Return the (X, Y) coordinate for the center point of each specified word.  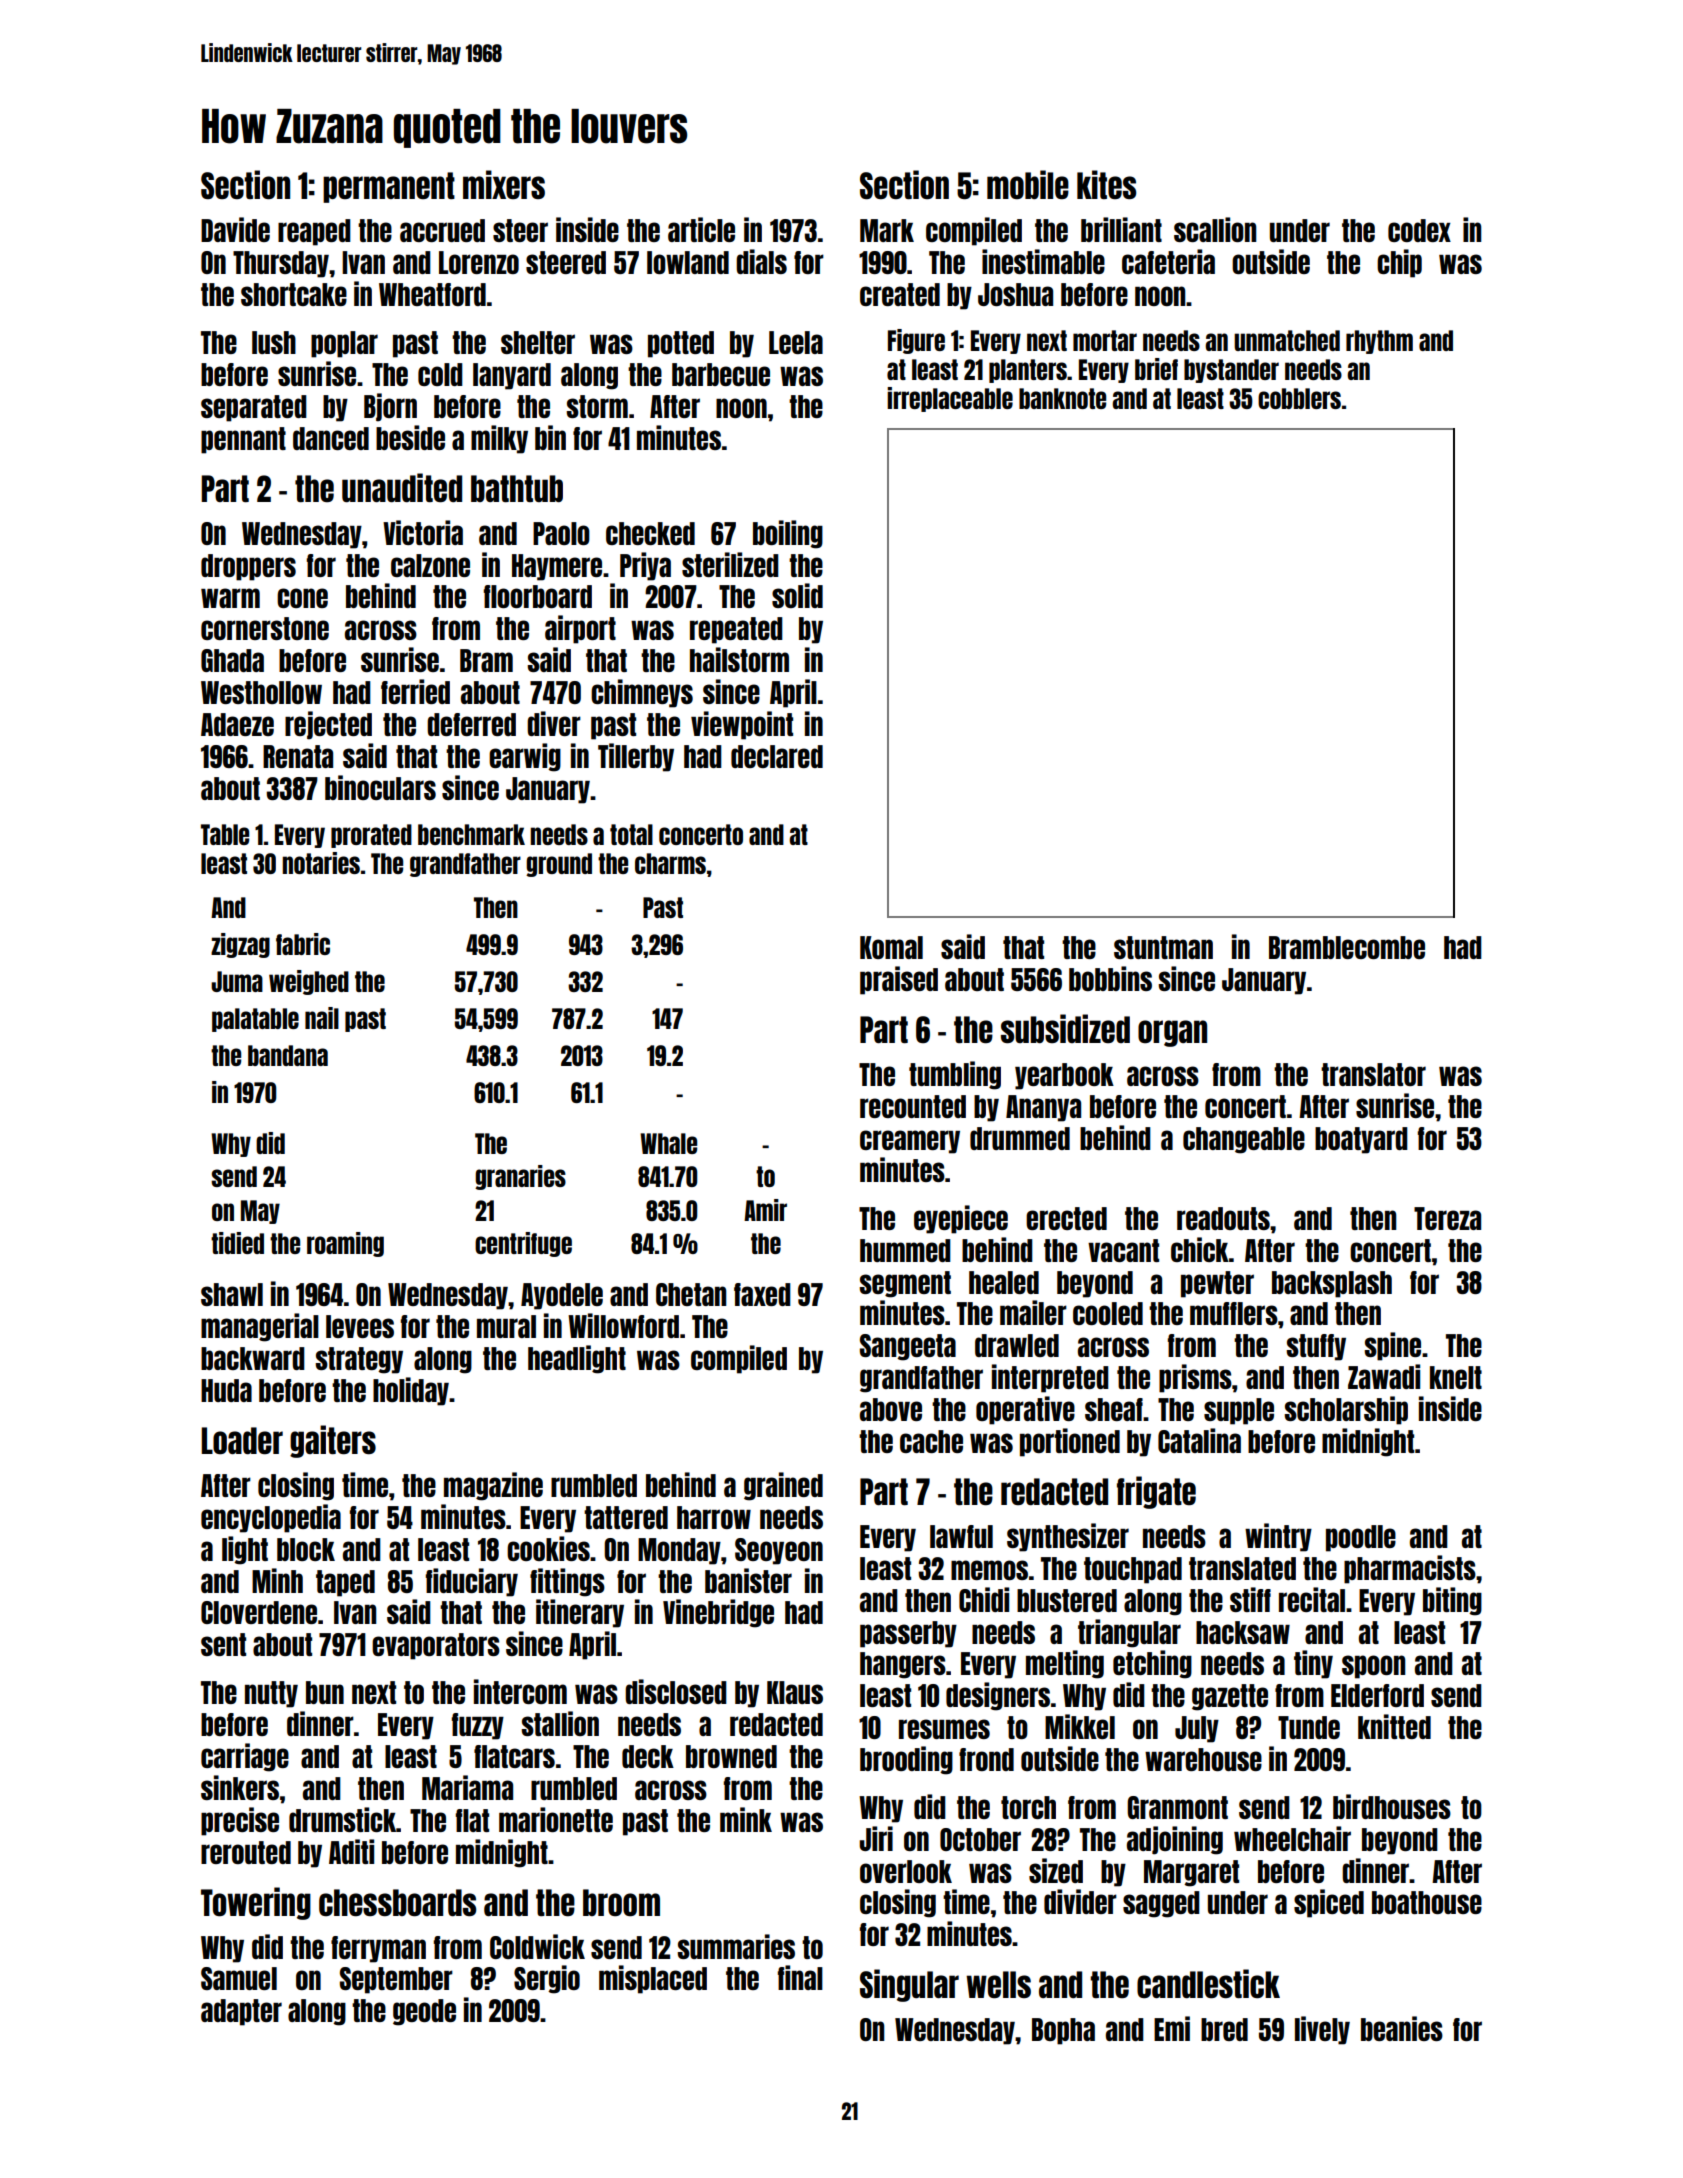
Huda (226, 1390)
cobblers (1299, 398)
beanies (1402, 2028)
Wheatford (432, 294)
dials (761, 261)
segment (905, 1284)
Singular (909, 1985)
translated (1242, 1568)
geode (424, 2012)
